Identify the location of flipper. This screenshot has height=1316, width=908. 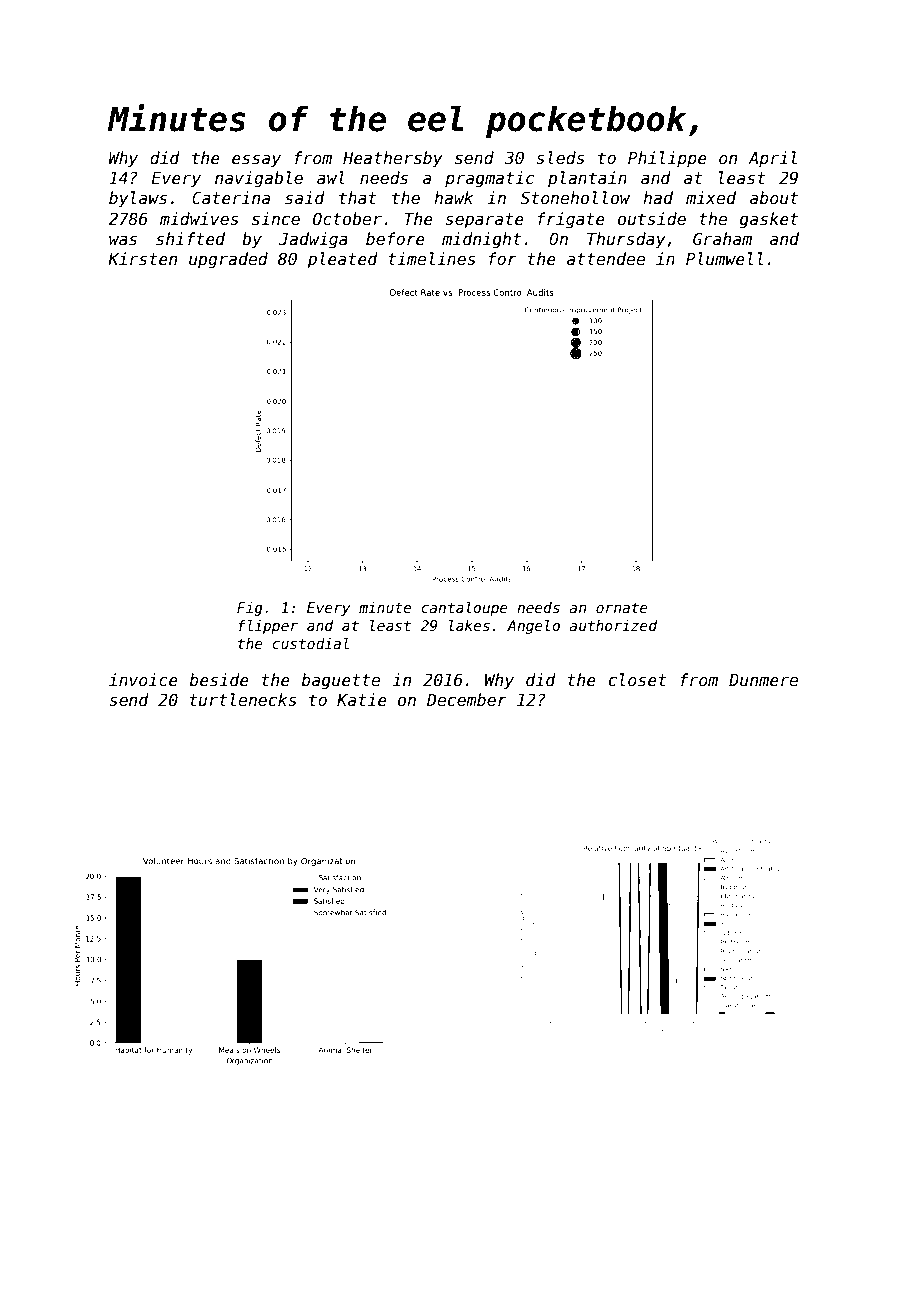
(268, 627).
